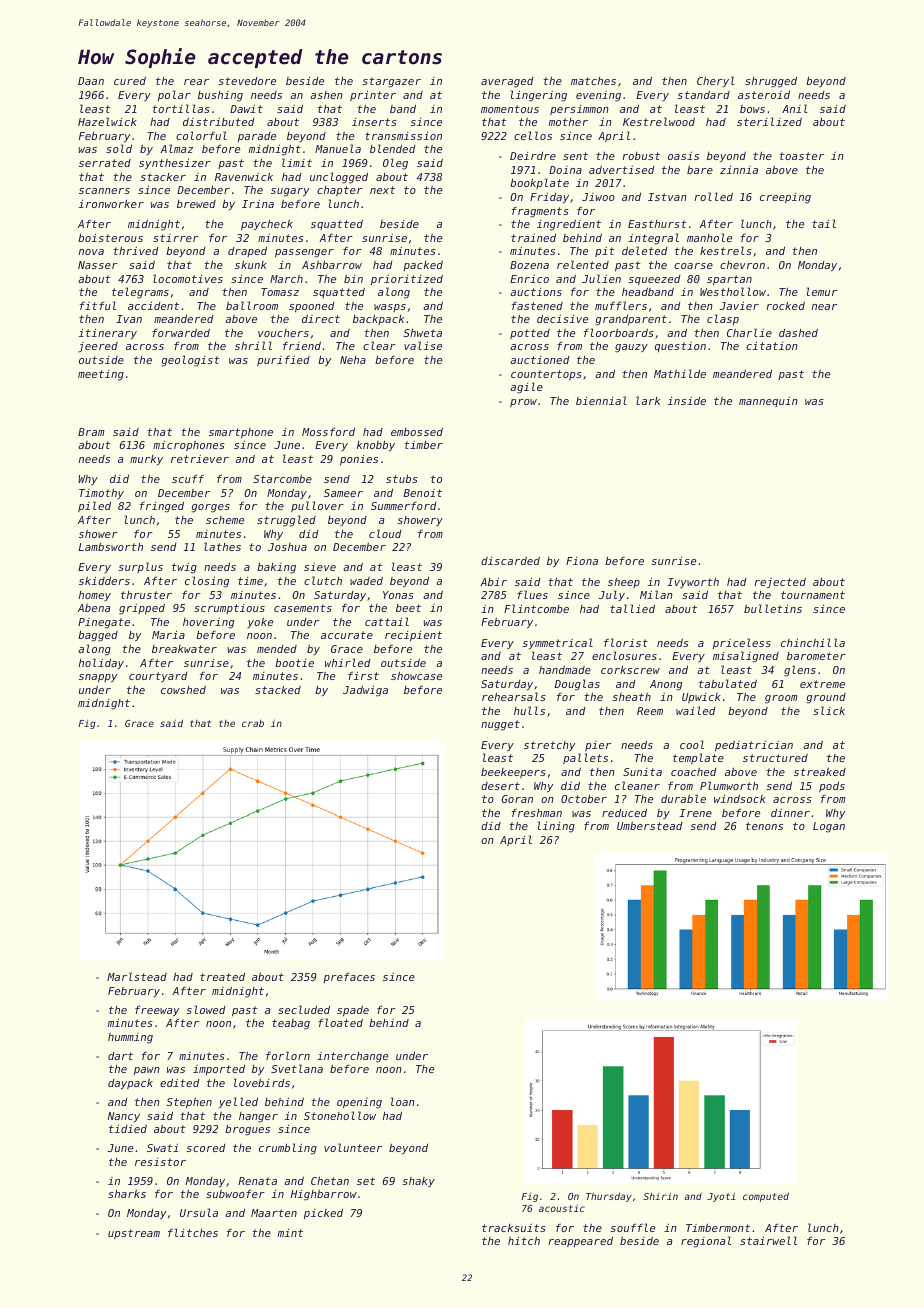 This image has height=1308, width=924. Describe the element at coordinates (510, 561) in the image. I see `discarded` at that location.
